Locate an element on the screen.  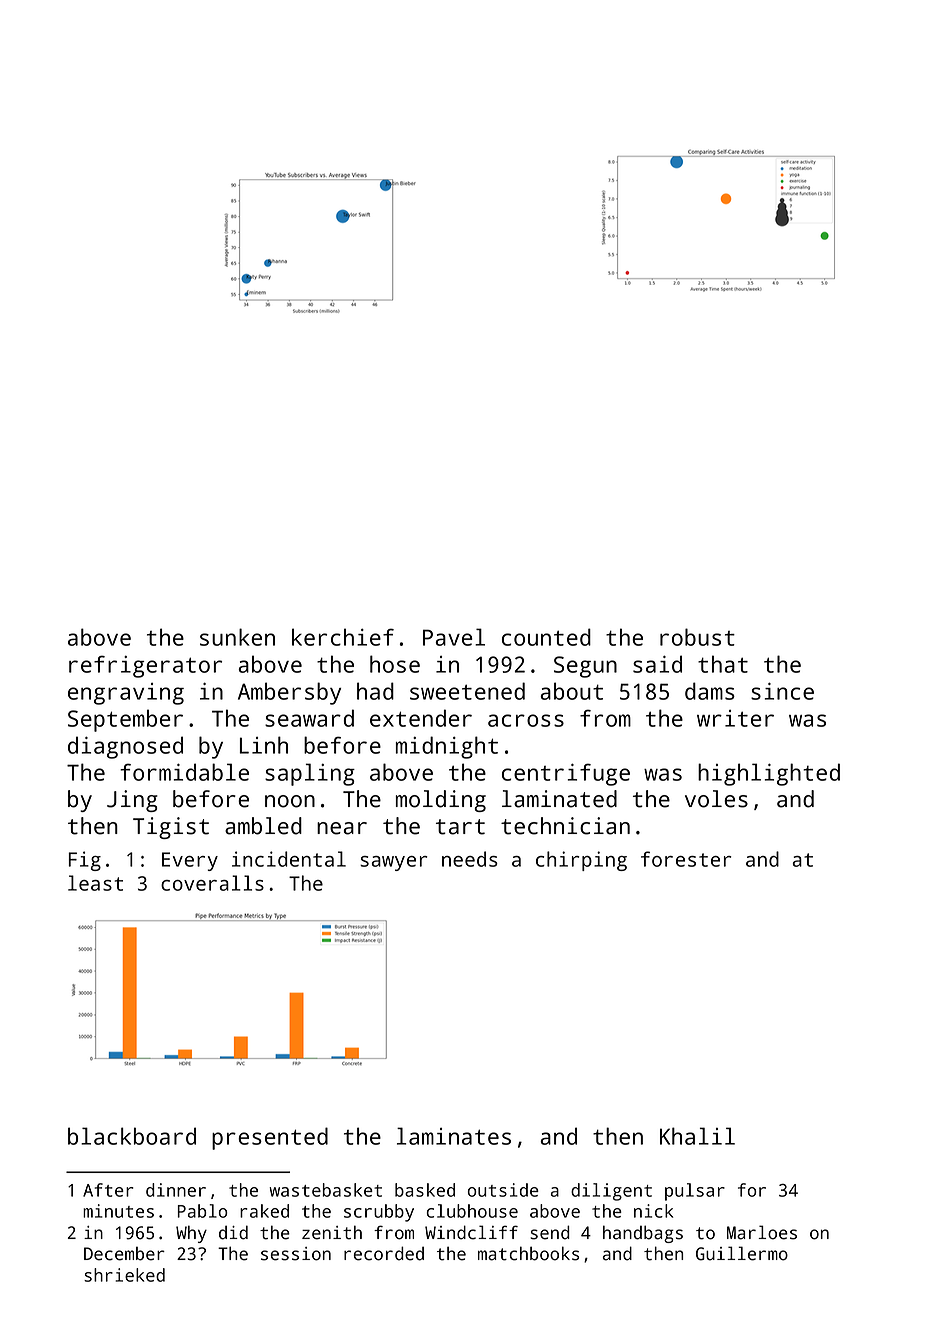
least is located at coordinates (95, 883).
